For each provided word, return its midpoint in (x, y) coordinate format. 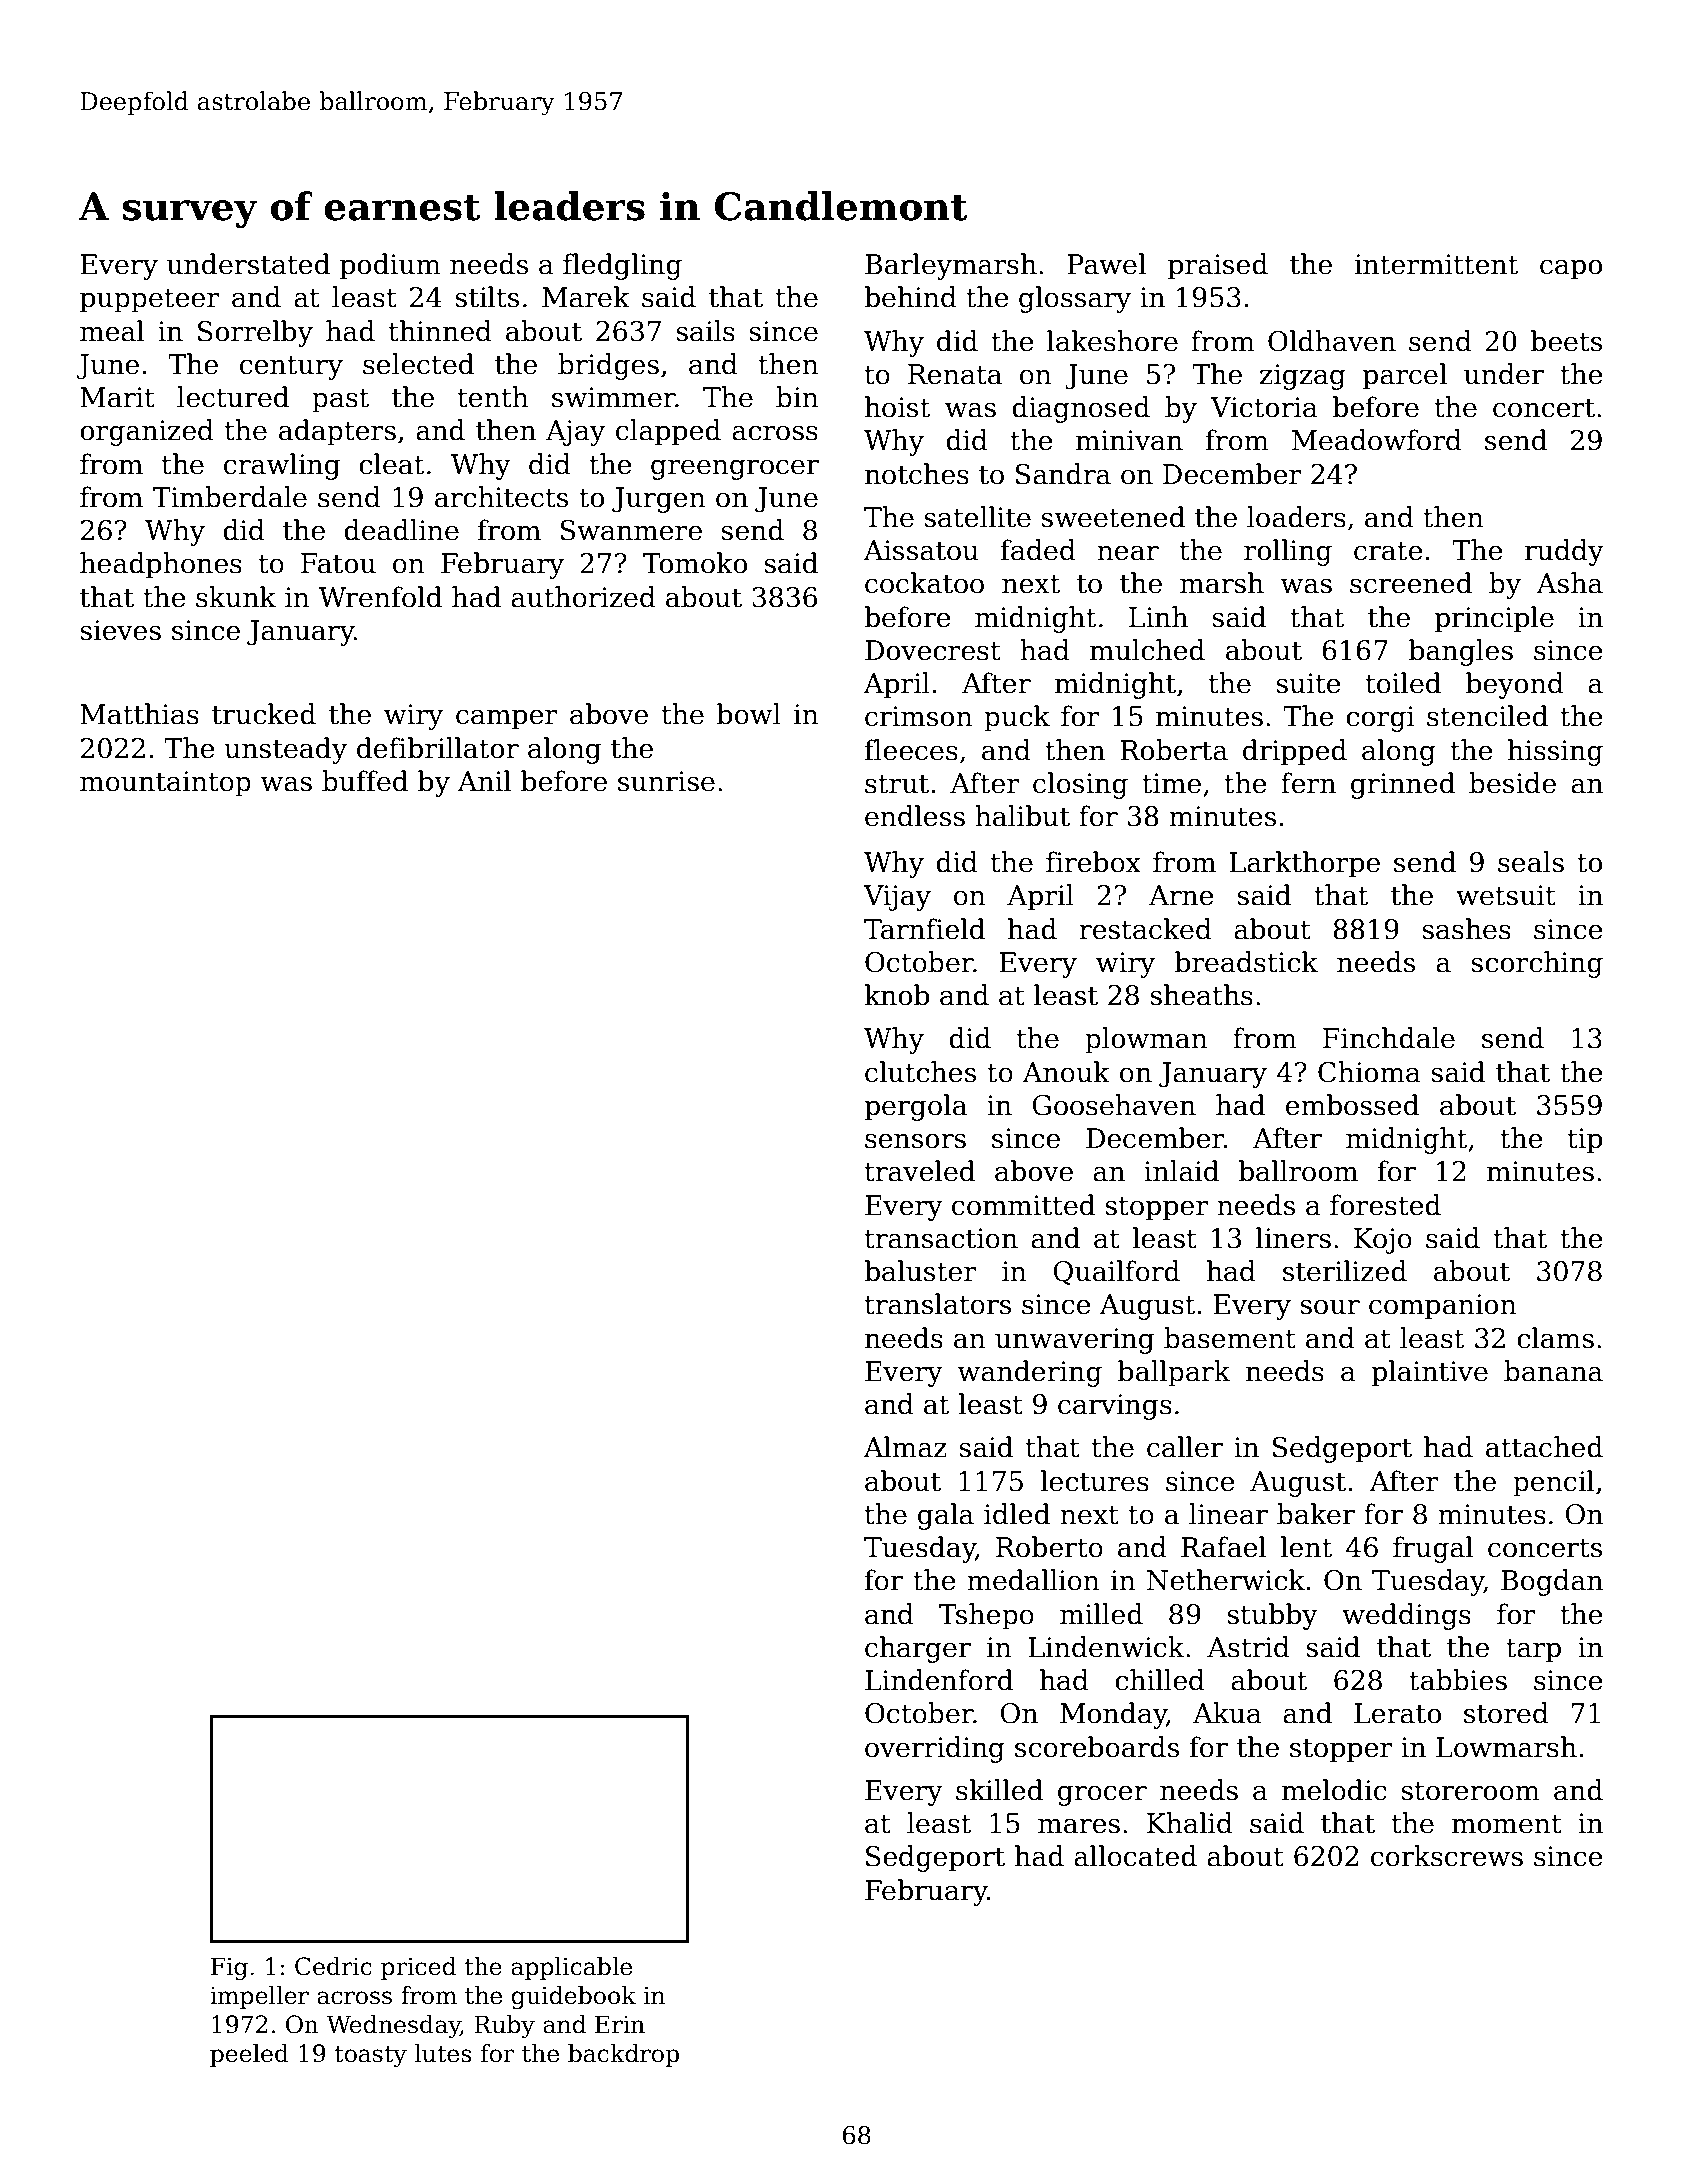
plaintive (1429, 1373)
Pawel (1106, 264)
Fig (229, 1968)
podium (390, 266)
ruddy (1564, 552)
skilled (999, 1790)
